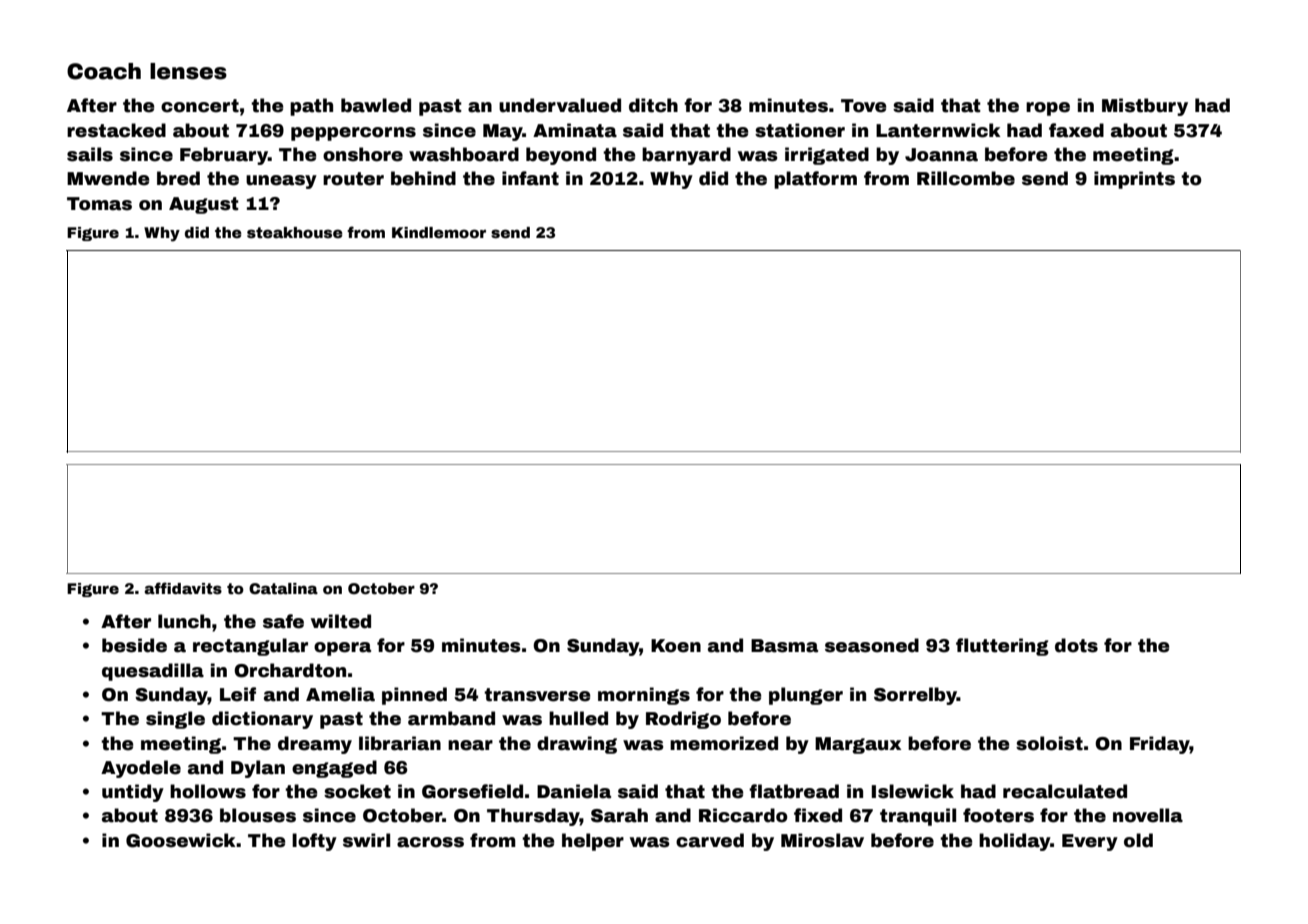 The width and height of the image is (1308, 924). Describe the element at coordinates (653, 105) in the image. I see `ditch` at that location.
